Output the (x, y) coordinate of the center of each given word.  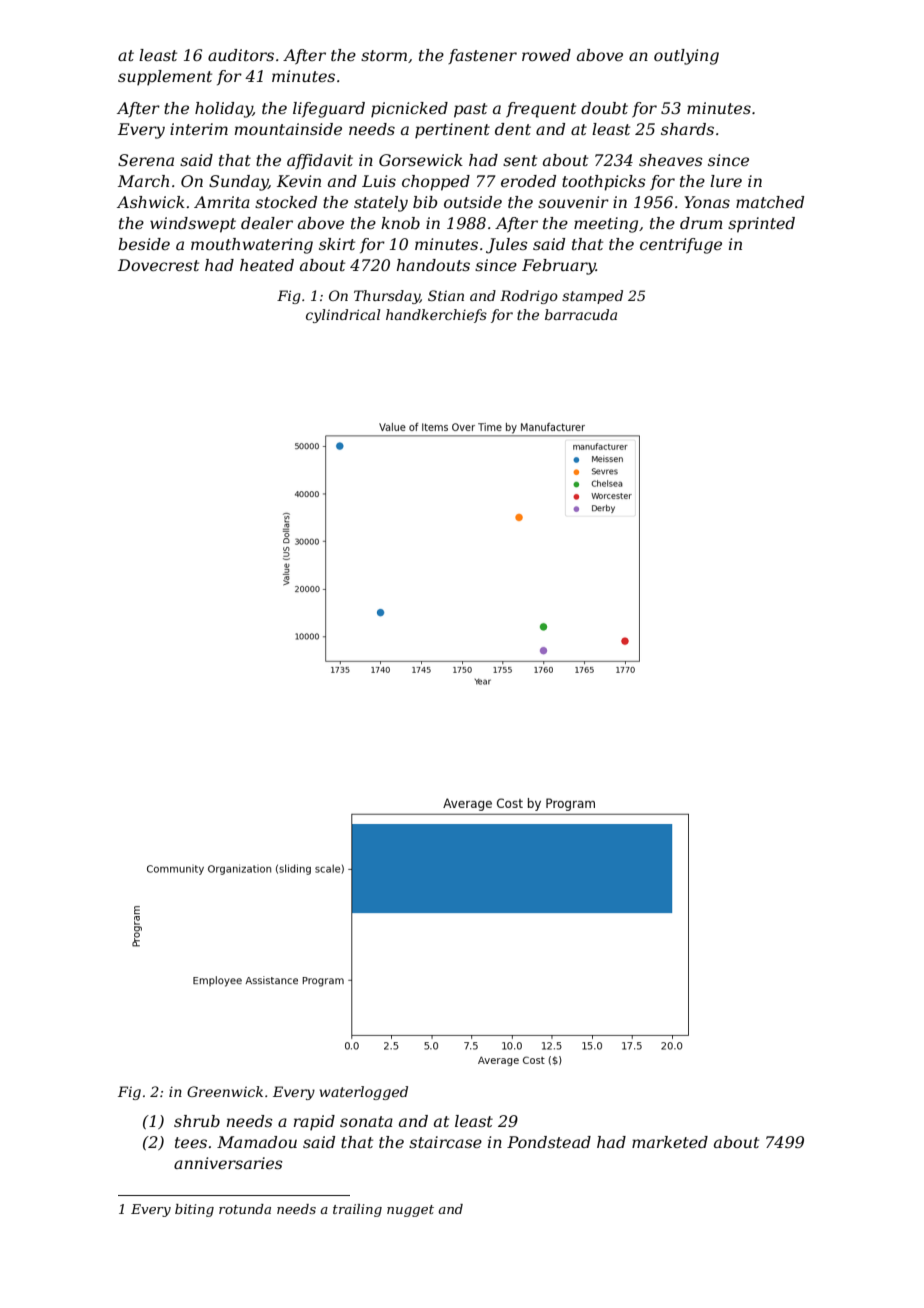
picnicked (409, 110)
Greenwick (225, 1091)
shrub (197, 1121)
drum (701, 223)
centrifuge (681, 246)
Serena (146, 160)
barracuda (581, 314)
